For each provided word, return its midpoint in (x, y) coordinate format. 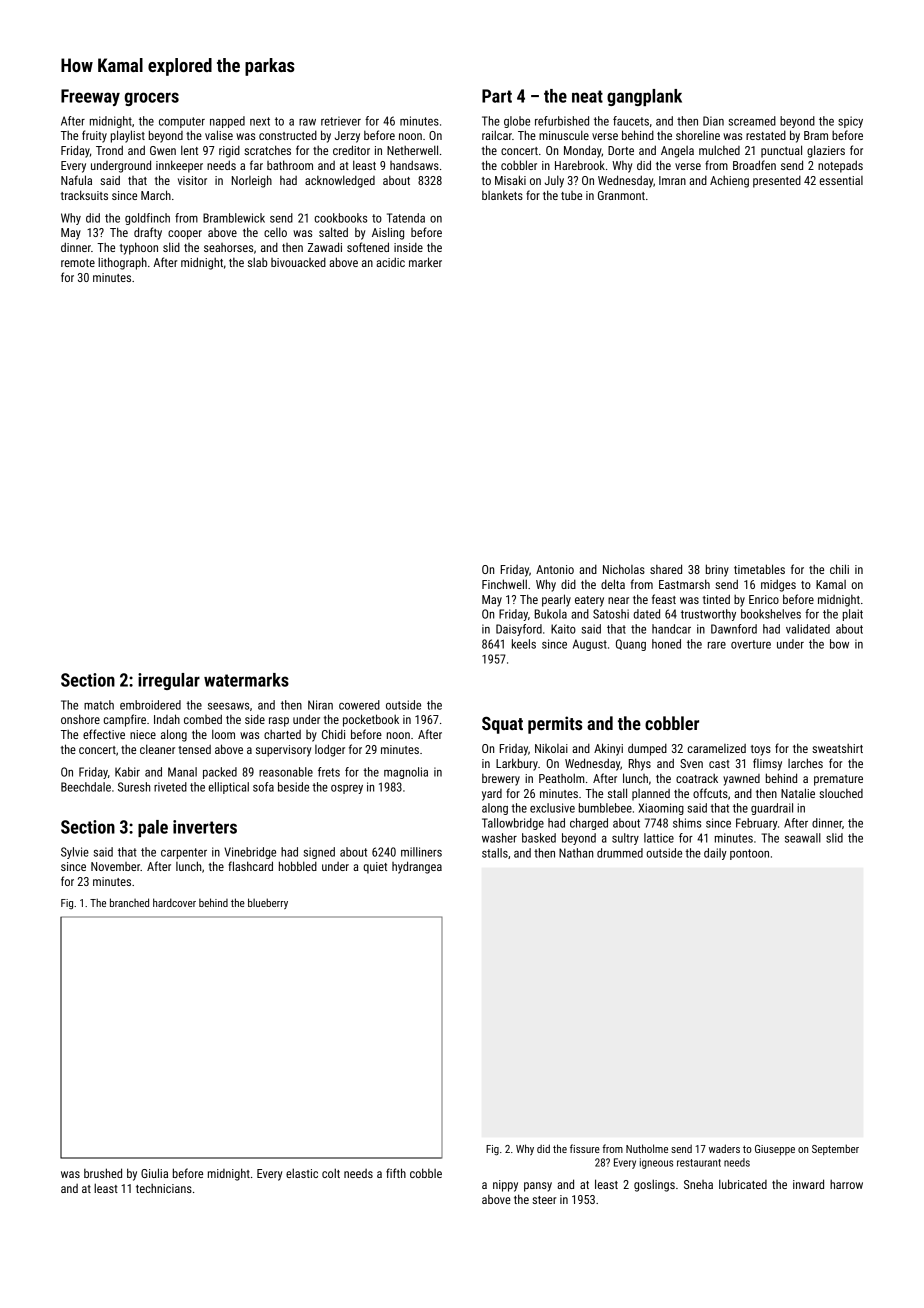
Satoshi (611, 614)
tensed (194, 749)
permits (555, 725)
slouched (841, 793)
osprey (347, 789)
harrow (846, 1184)
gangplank (644, 97)
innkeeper (179, 166)
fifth (396, 1173)
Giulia (154, 1173)
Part (497, 96)
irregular (169, 681)
